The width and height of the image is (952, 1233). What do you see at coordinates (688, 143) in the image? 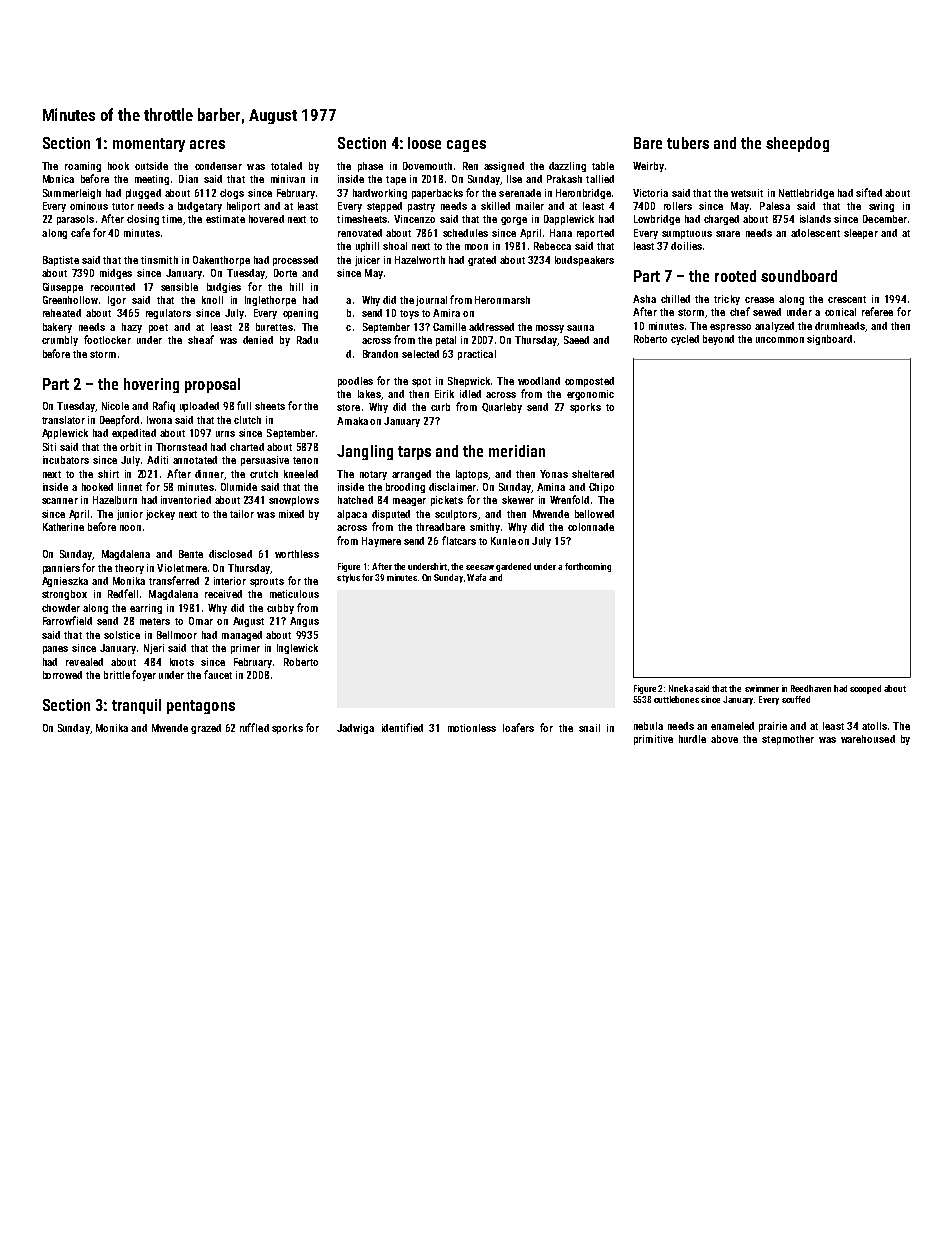
I see `tubers` at bounding box center [688, 143].
